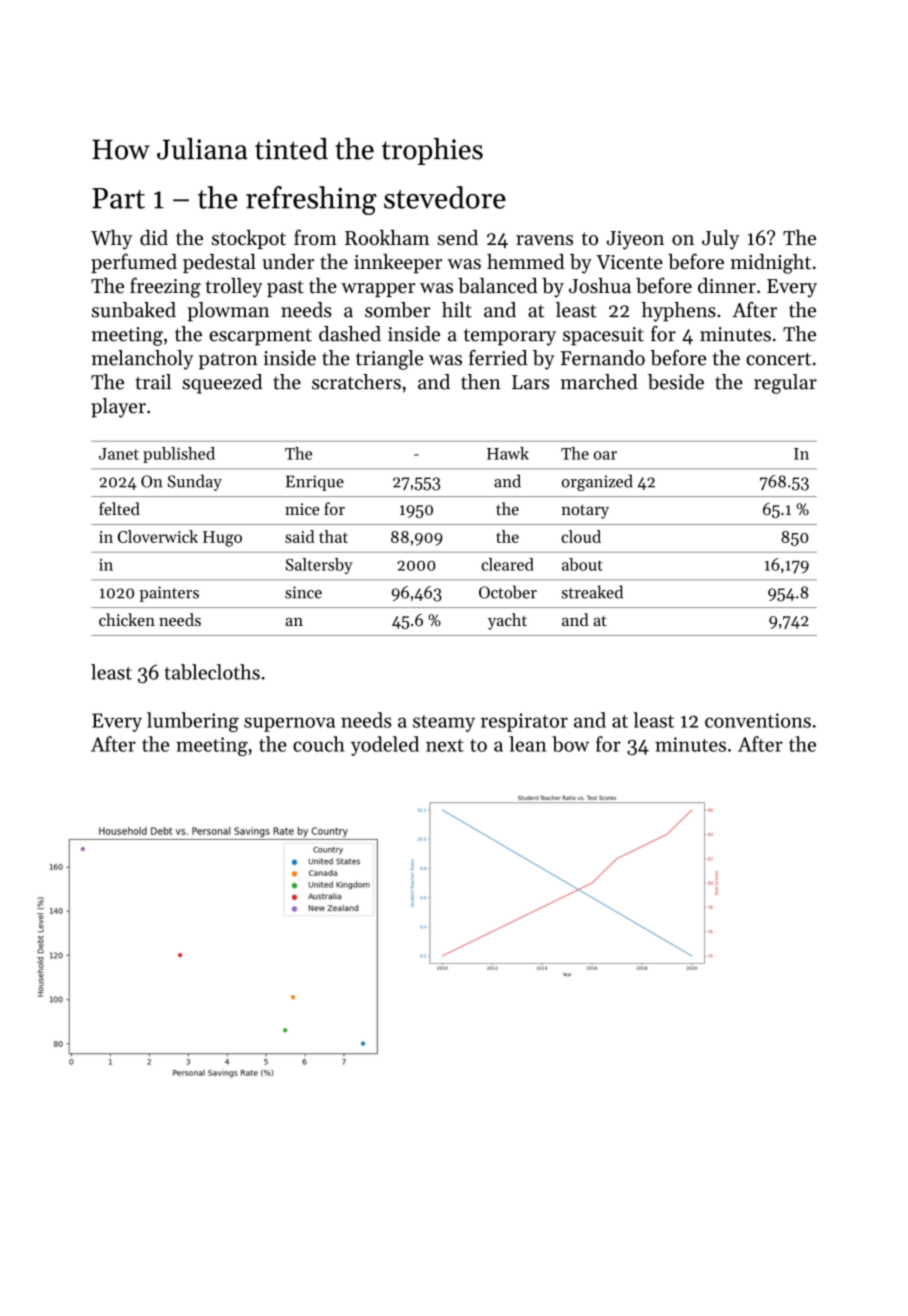 The image size is (908, 1316). What do you see at coordinates (758, 720) in the screenshot?
I see `conventions` at bounding box center [758, 720].
